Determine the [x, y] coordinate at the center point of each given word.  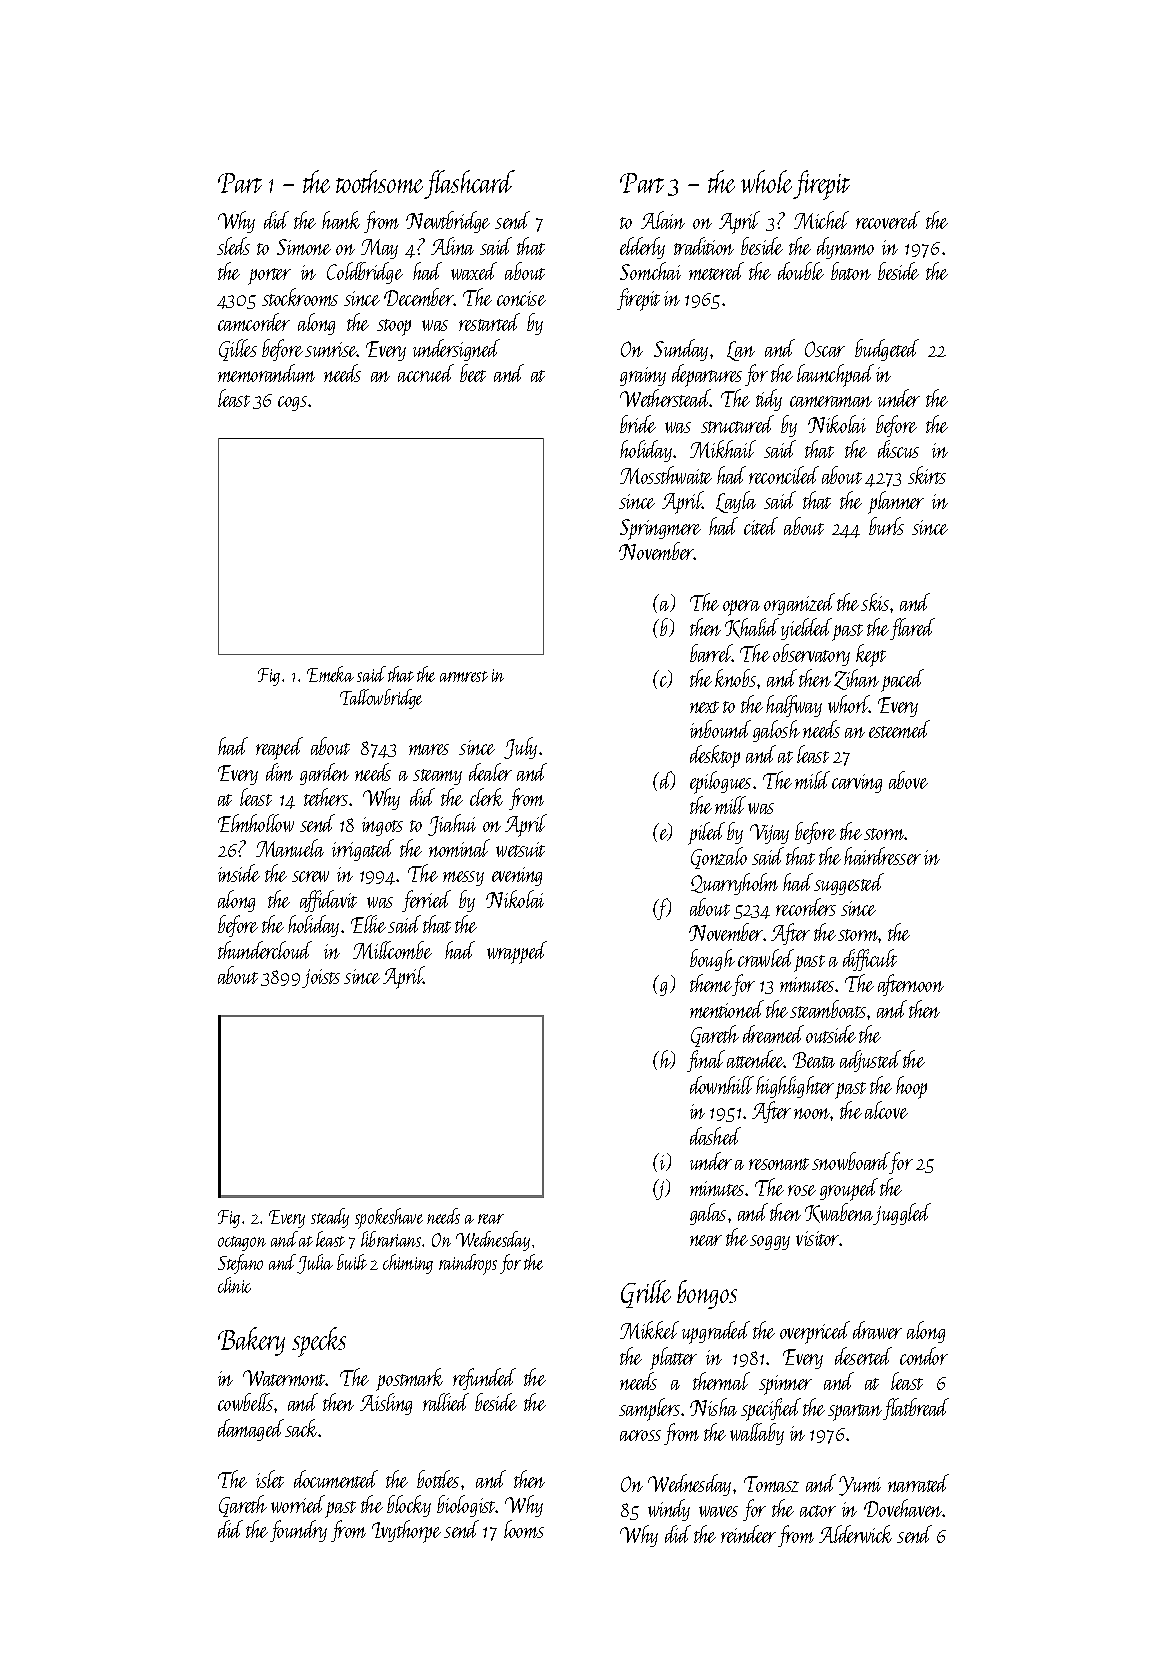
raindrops [468, 1264]
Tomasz [771, 1484]
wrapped [517, 952]
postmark [409, 1379]
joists [321, 978]
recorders [806, 907]
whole [766, 181]
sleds [233, 246]
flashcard [470, 184]
